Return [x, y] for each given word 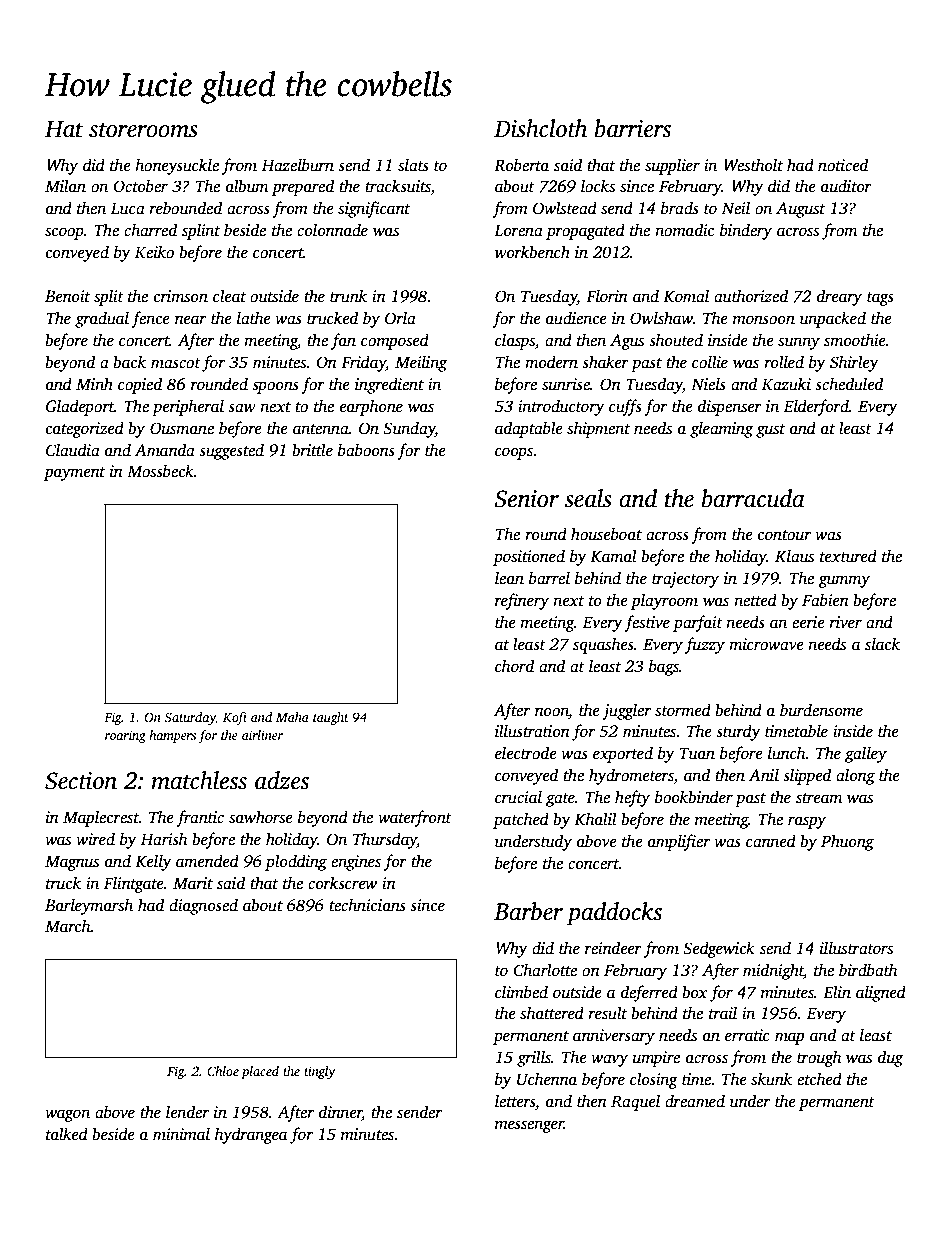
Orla [400, 318]
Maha [292, 717]
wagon [67, 1115]
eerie [808, 622]
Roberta [521, 165]
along [855, 776]
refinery [522, 601]
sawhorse [261, 817]
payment [74, 474]
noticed [843, 165]
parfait [698, 623]
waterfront [415, 818]
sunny [799, 343]
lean [509, 578]
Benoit [67, 296]
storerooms [143, 130]
